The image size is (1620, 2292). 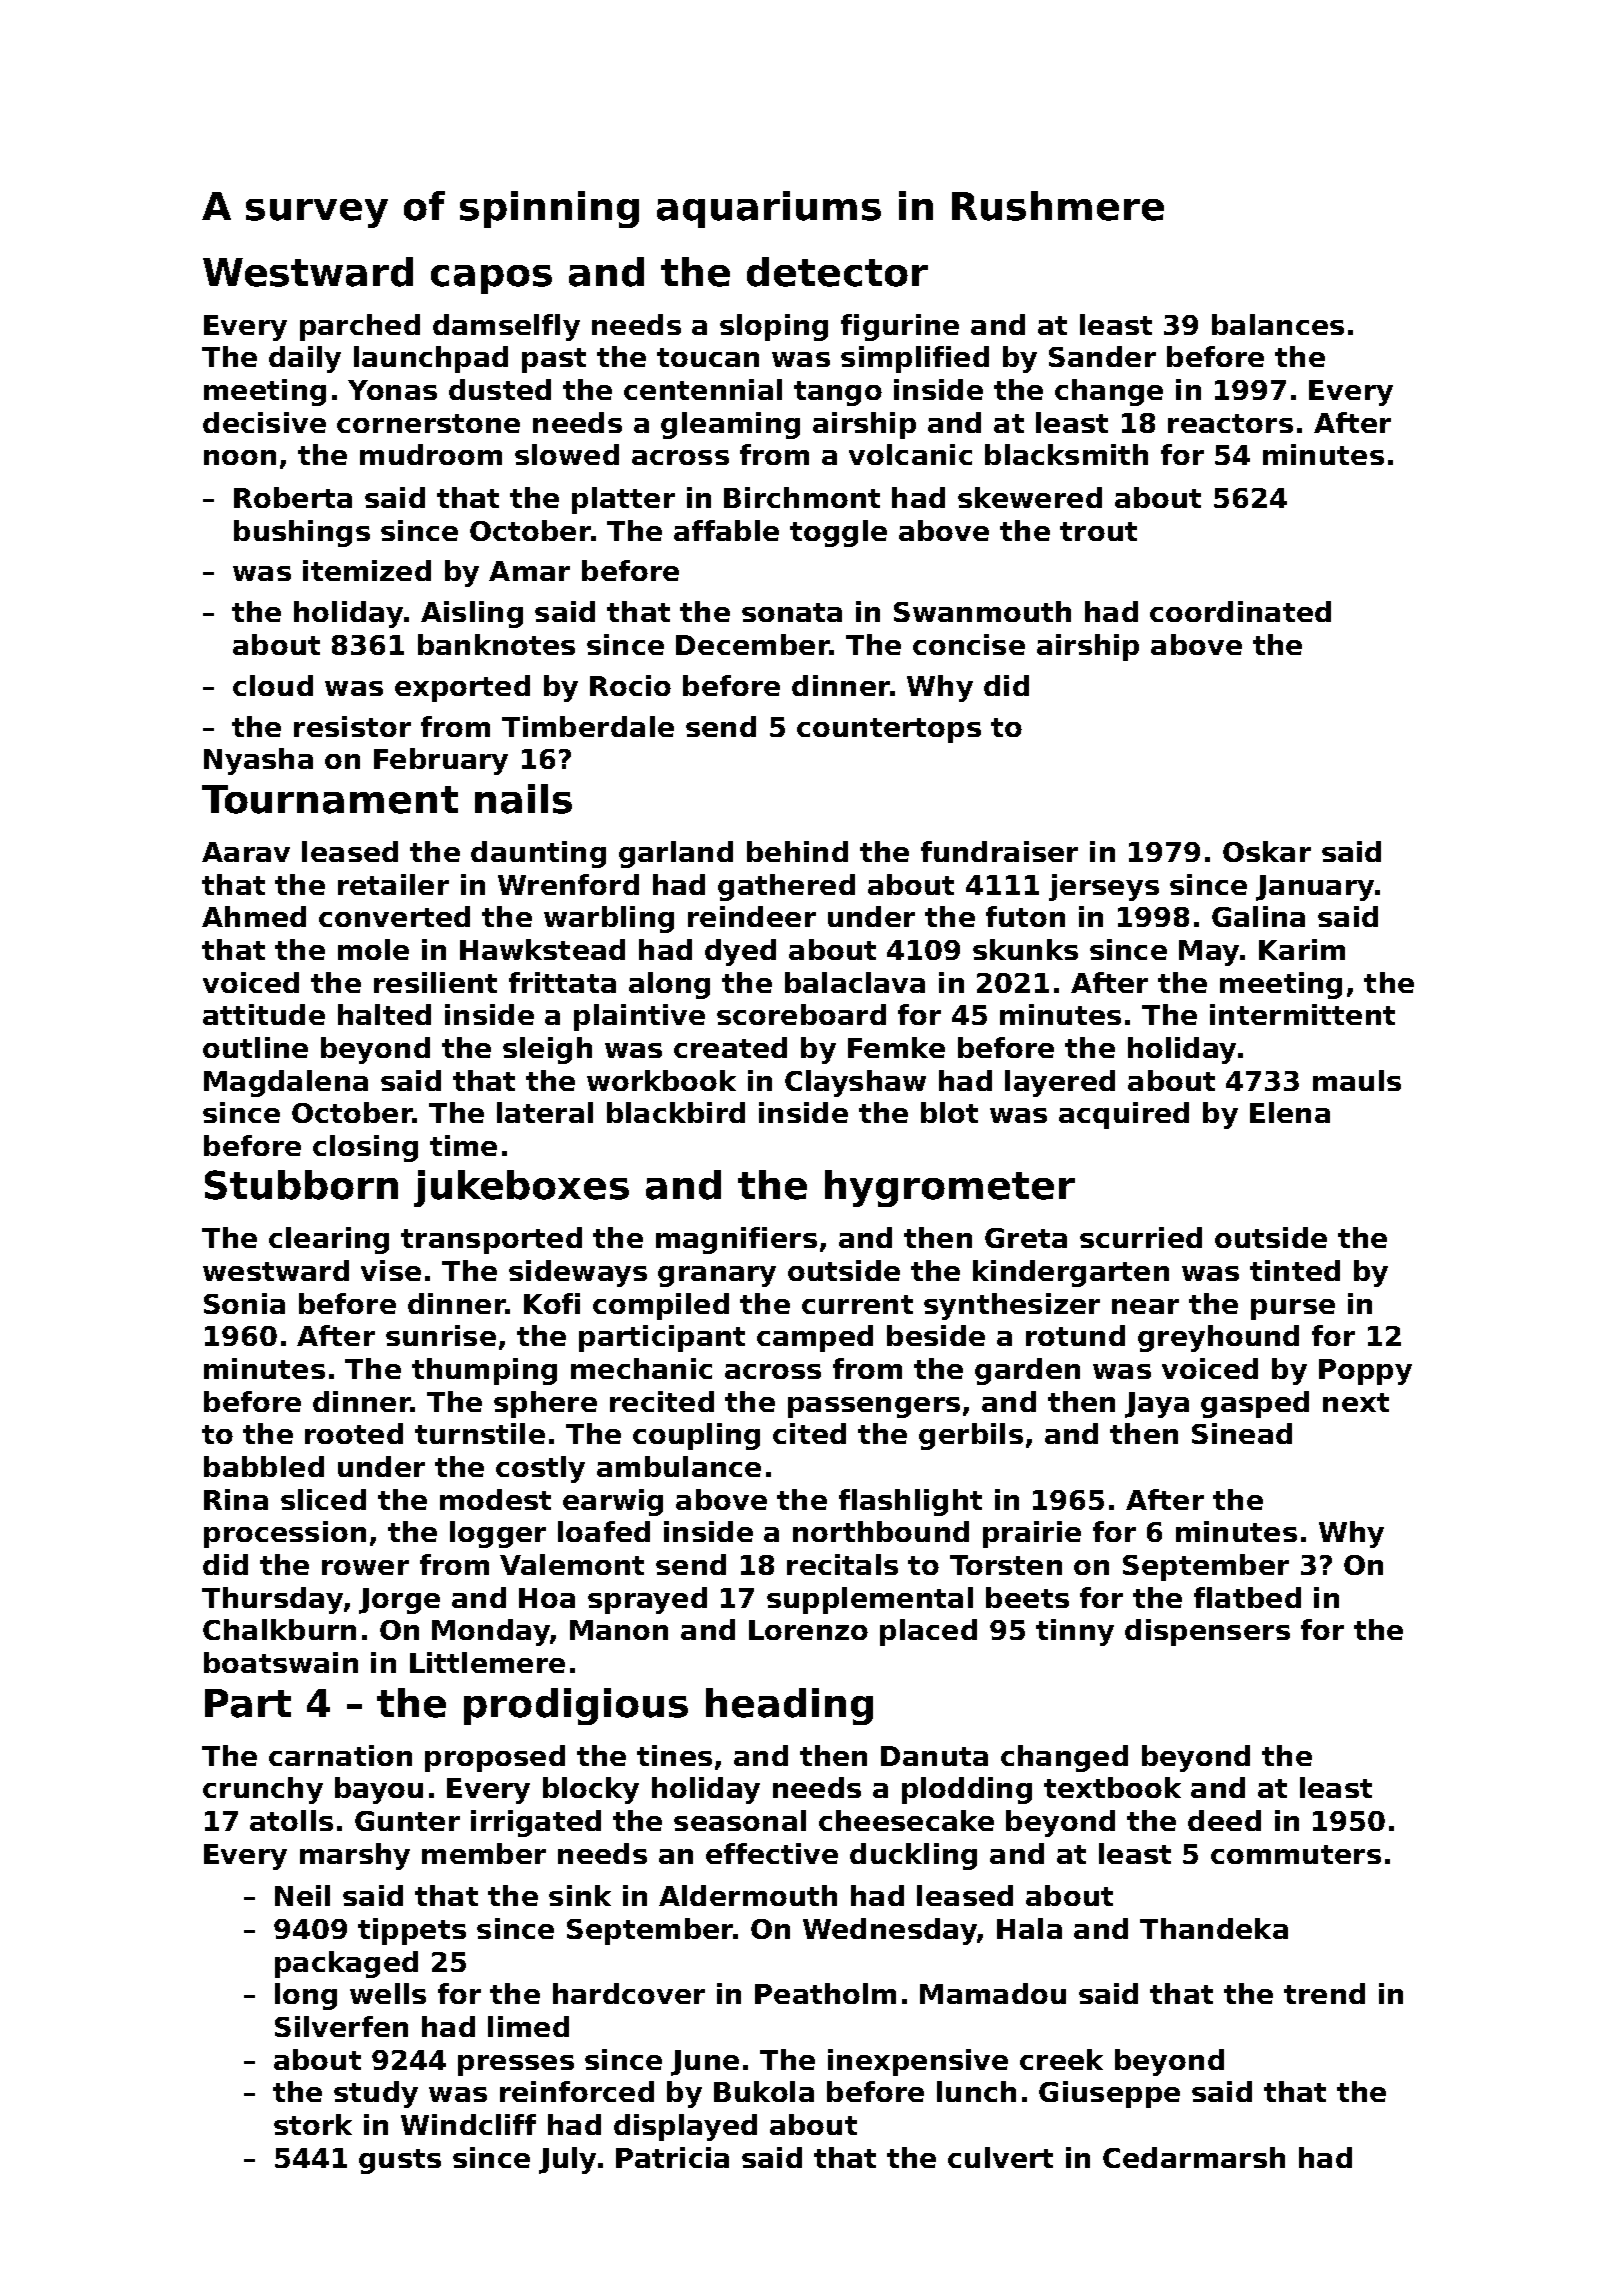 What do you see at coordinates (1230, 423) in the document?
I see `reactors` at bounding box center [1230, 423].
